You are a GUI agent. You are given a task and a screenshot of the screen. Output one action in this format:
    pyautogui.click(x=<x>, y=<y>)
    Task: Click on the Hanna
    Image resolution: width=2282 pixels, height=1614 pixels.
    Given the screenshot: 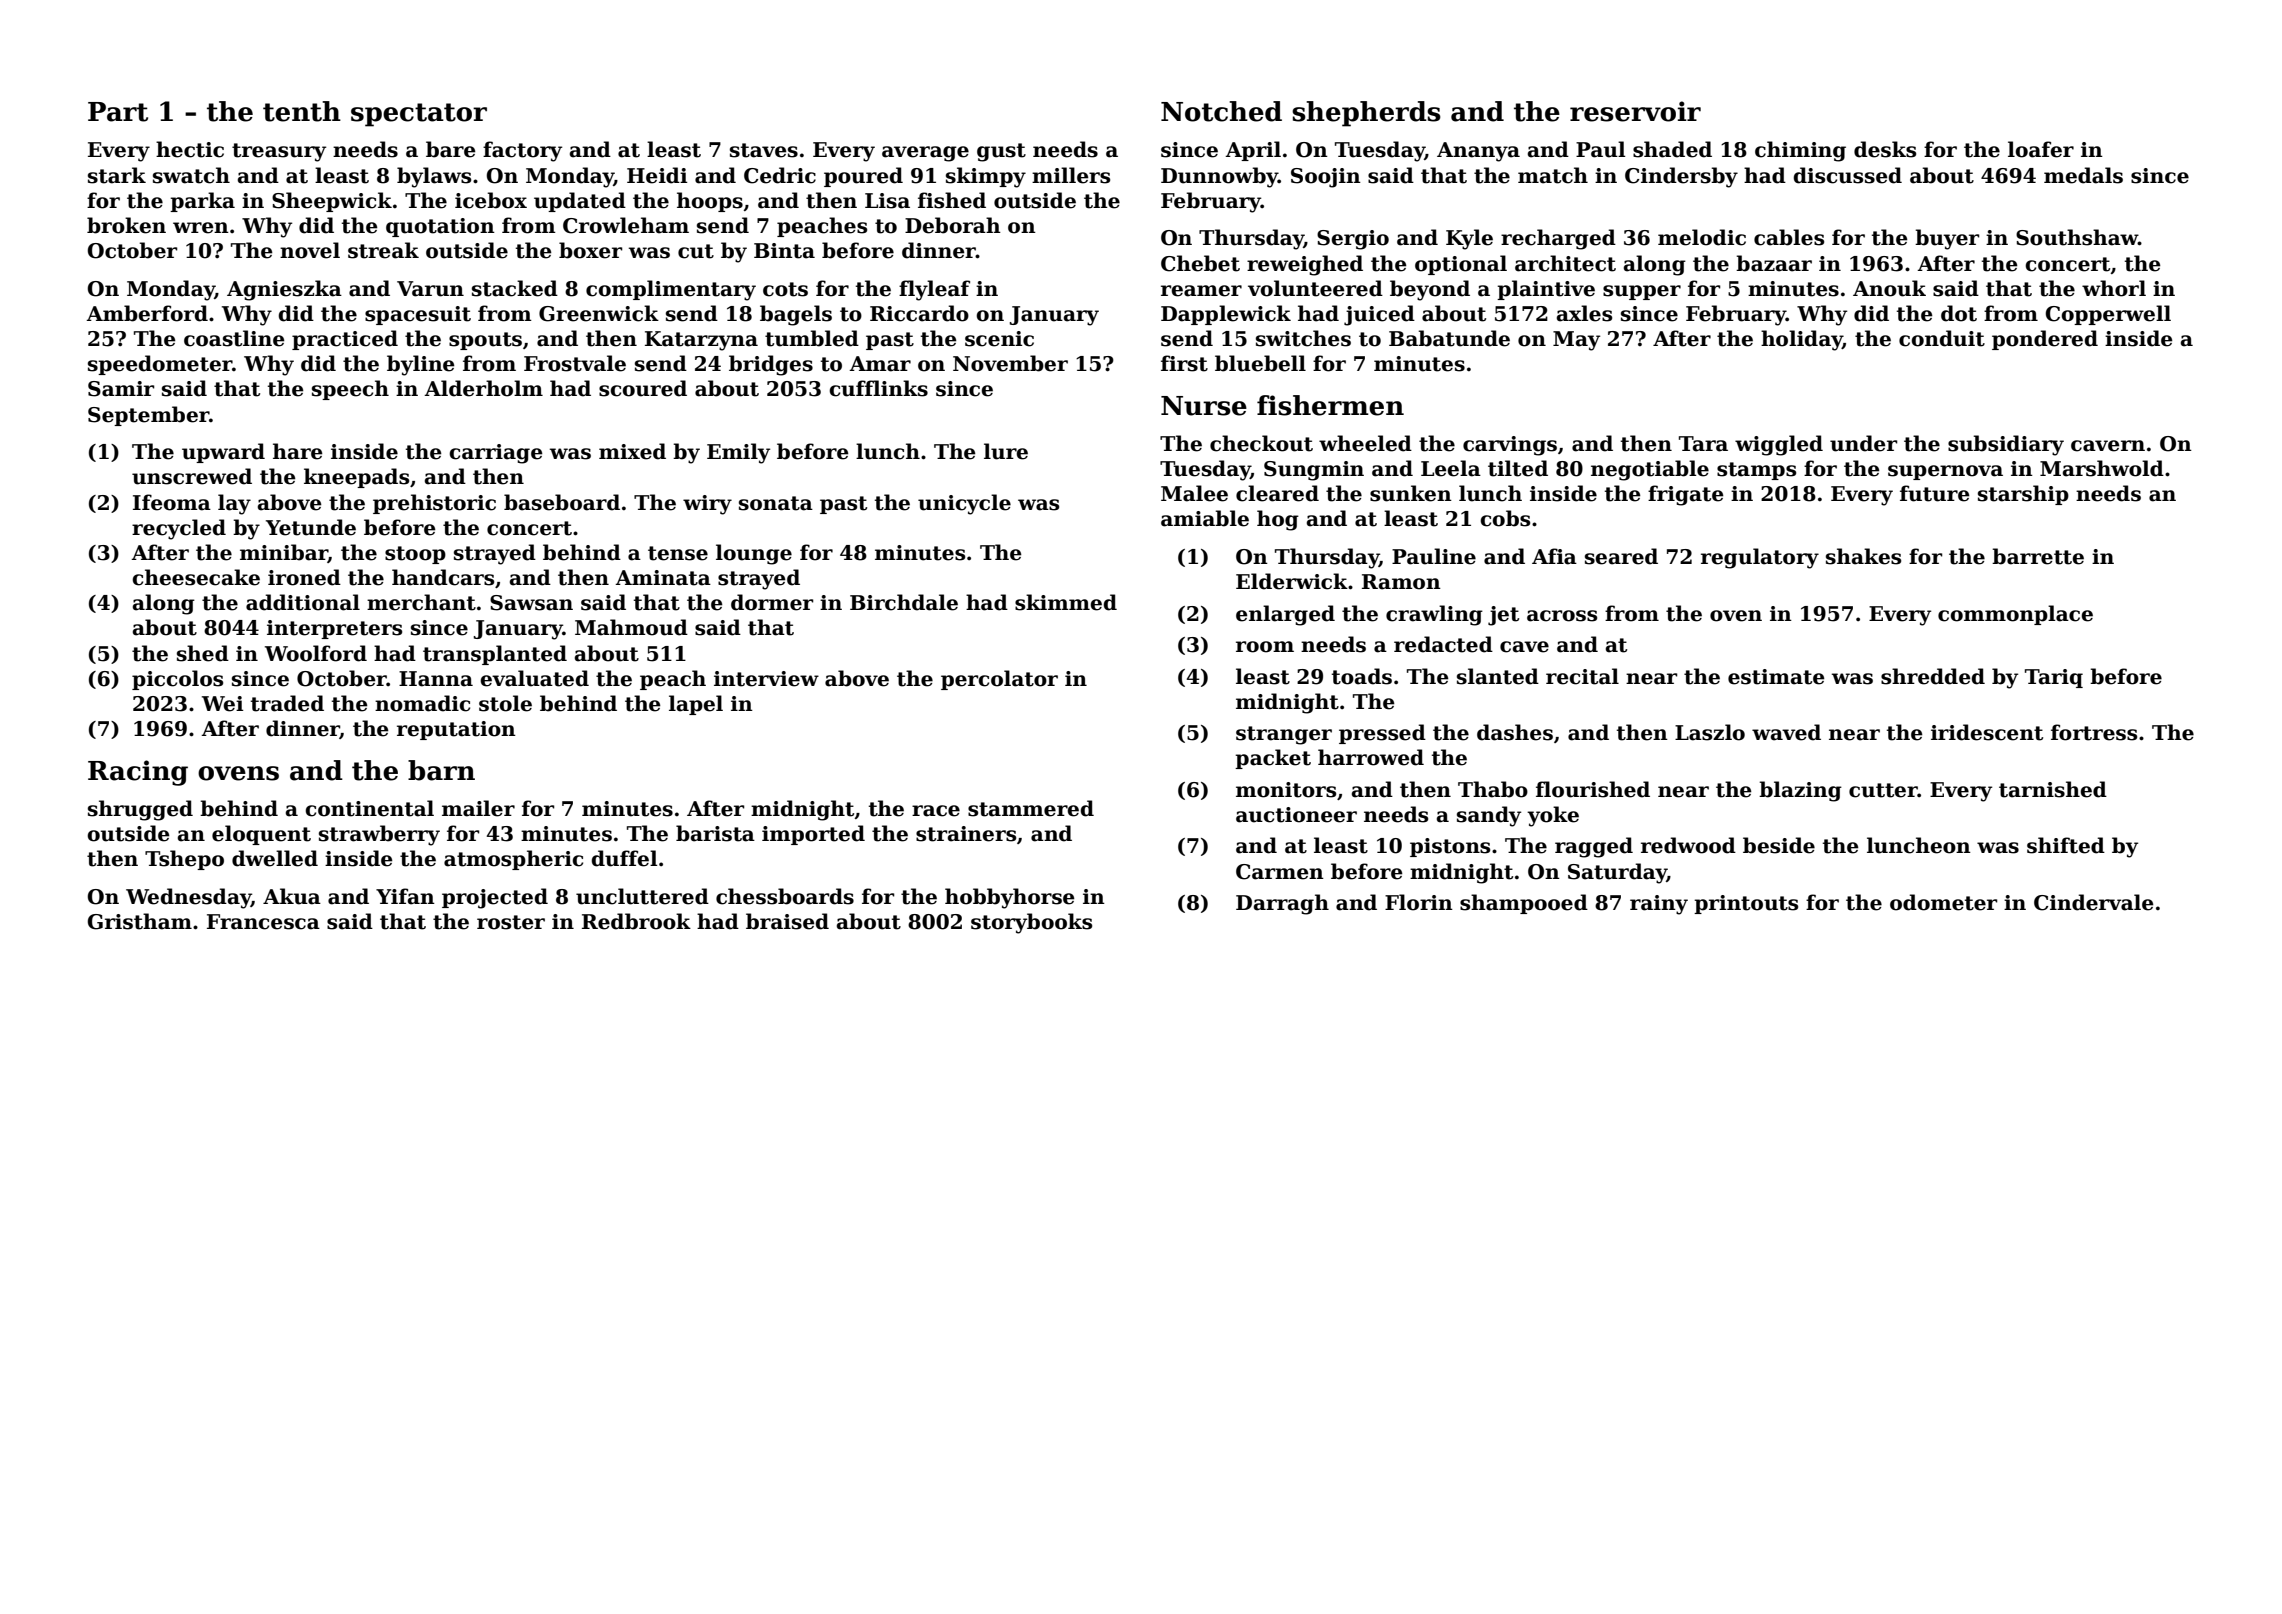 What is the action you would take?
    pyautogui.click(x=436, y=679)
